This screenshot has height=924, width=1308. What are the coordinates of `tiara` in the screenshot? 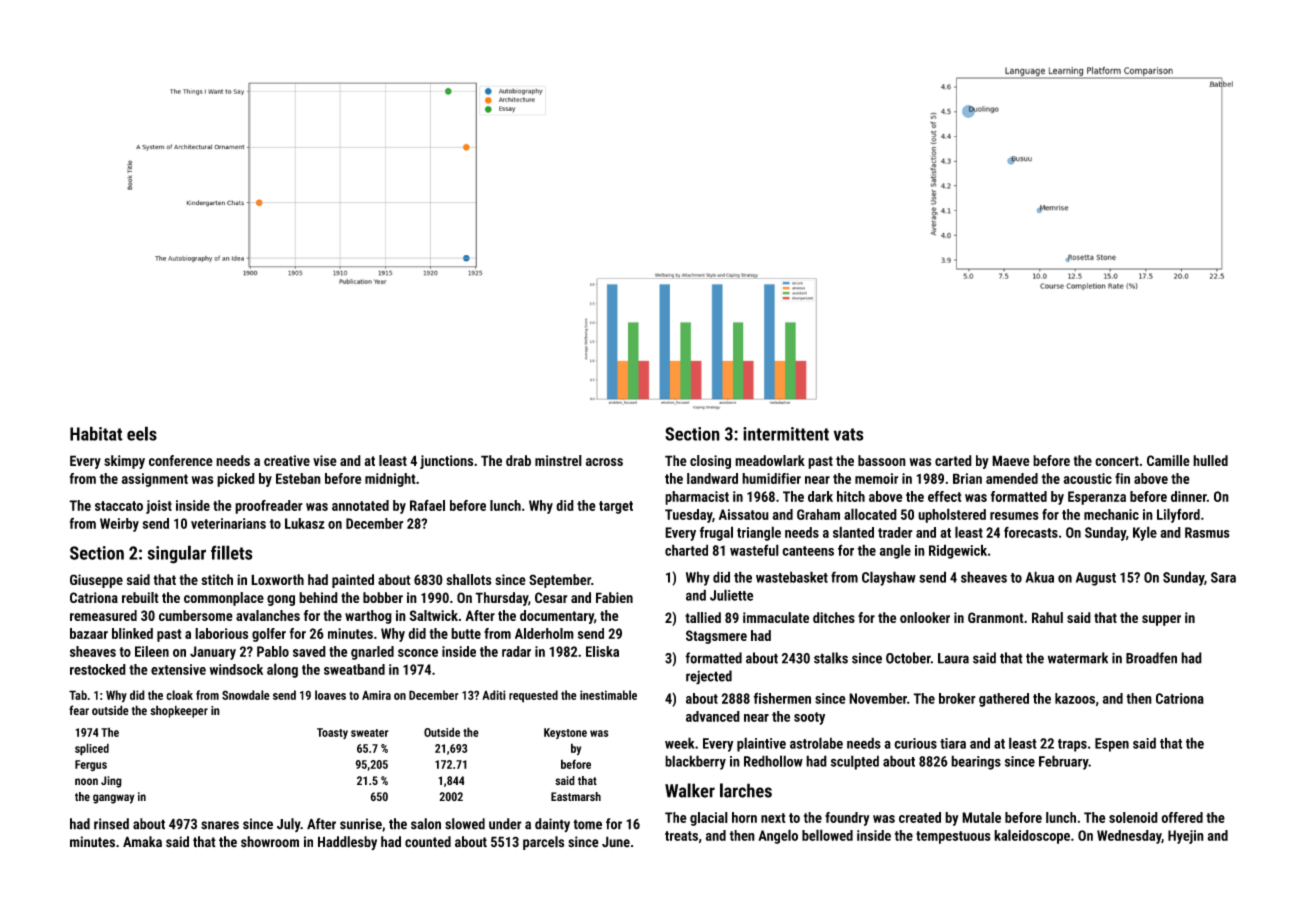 It's located at (953, 743).
